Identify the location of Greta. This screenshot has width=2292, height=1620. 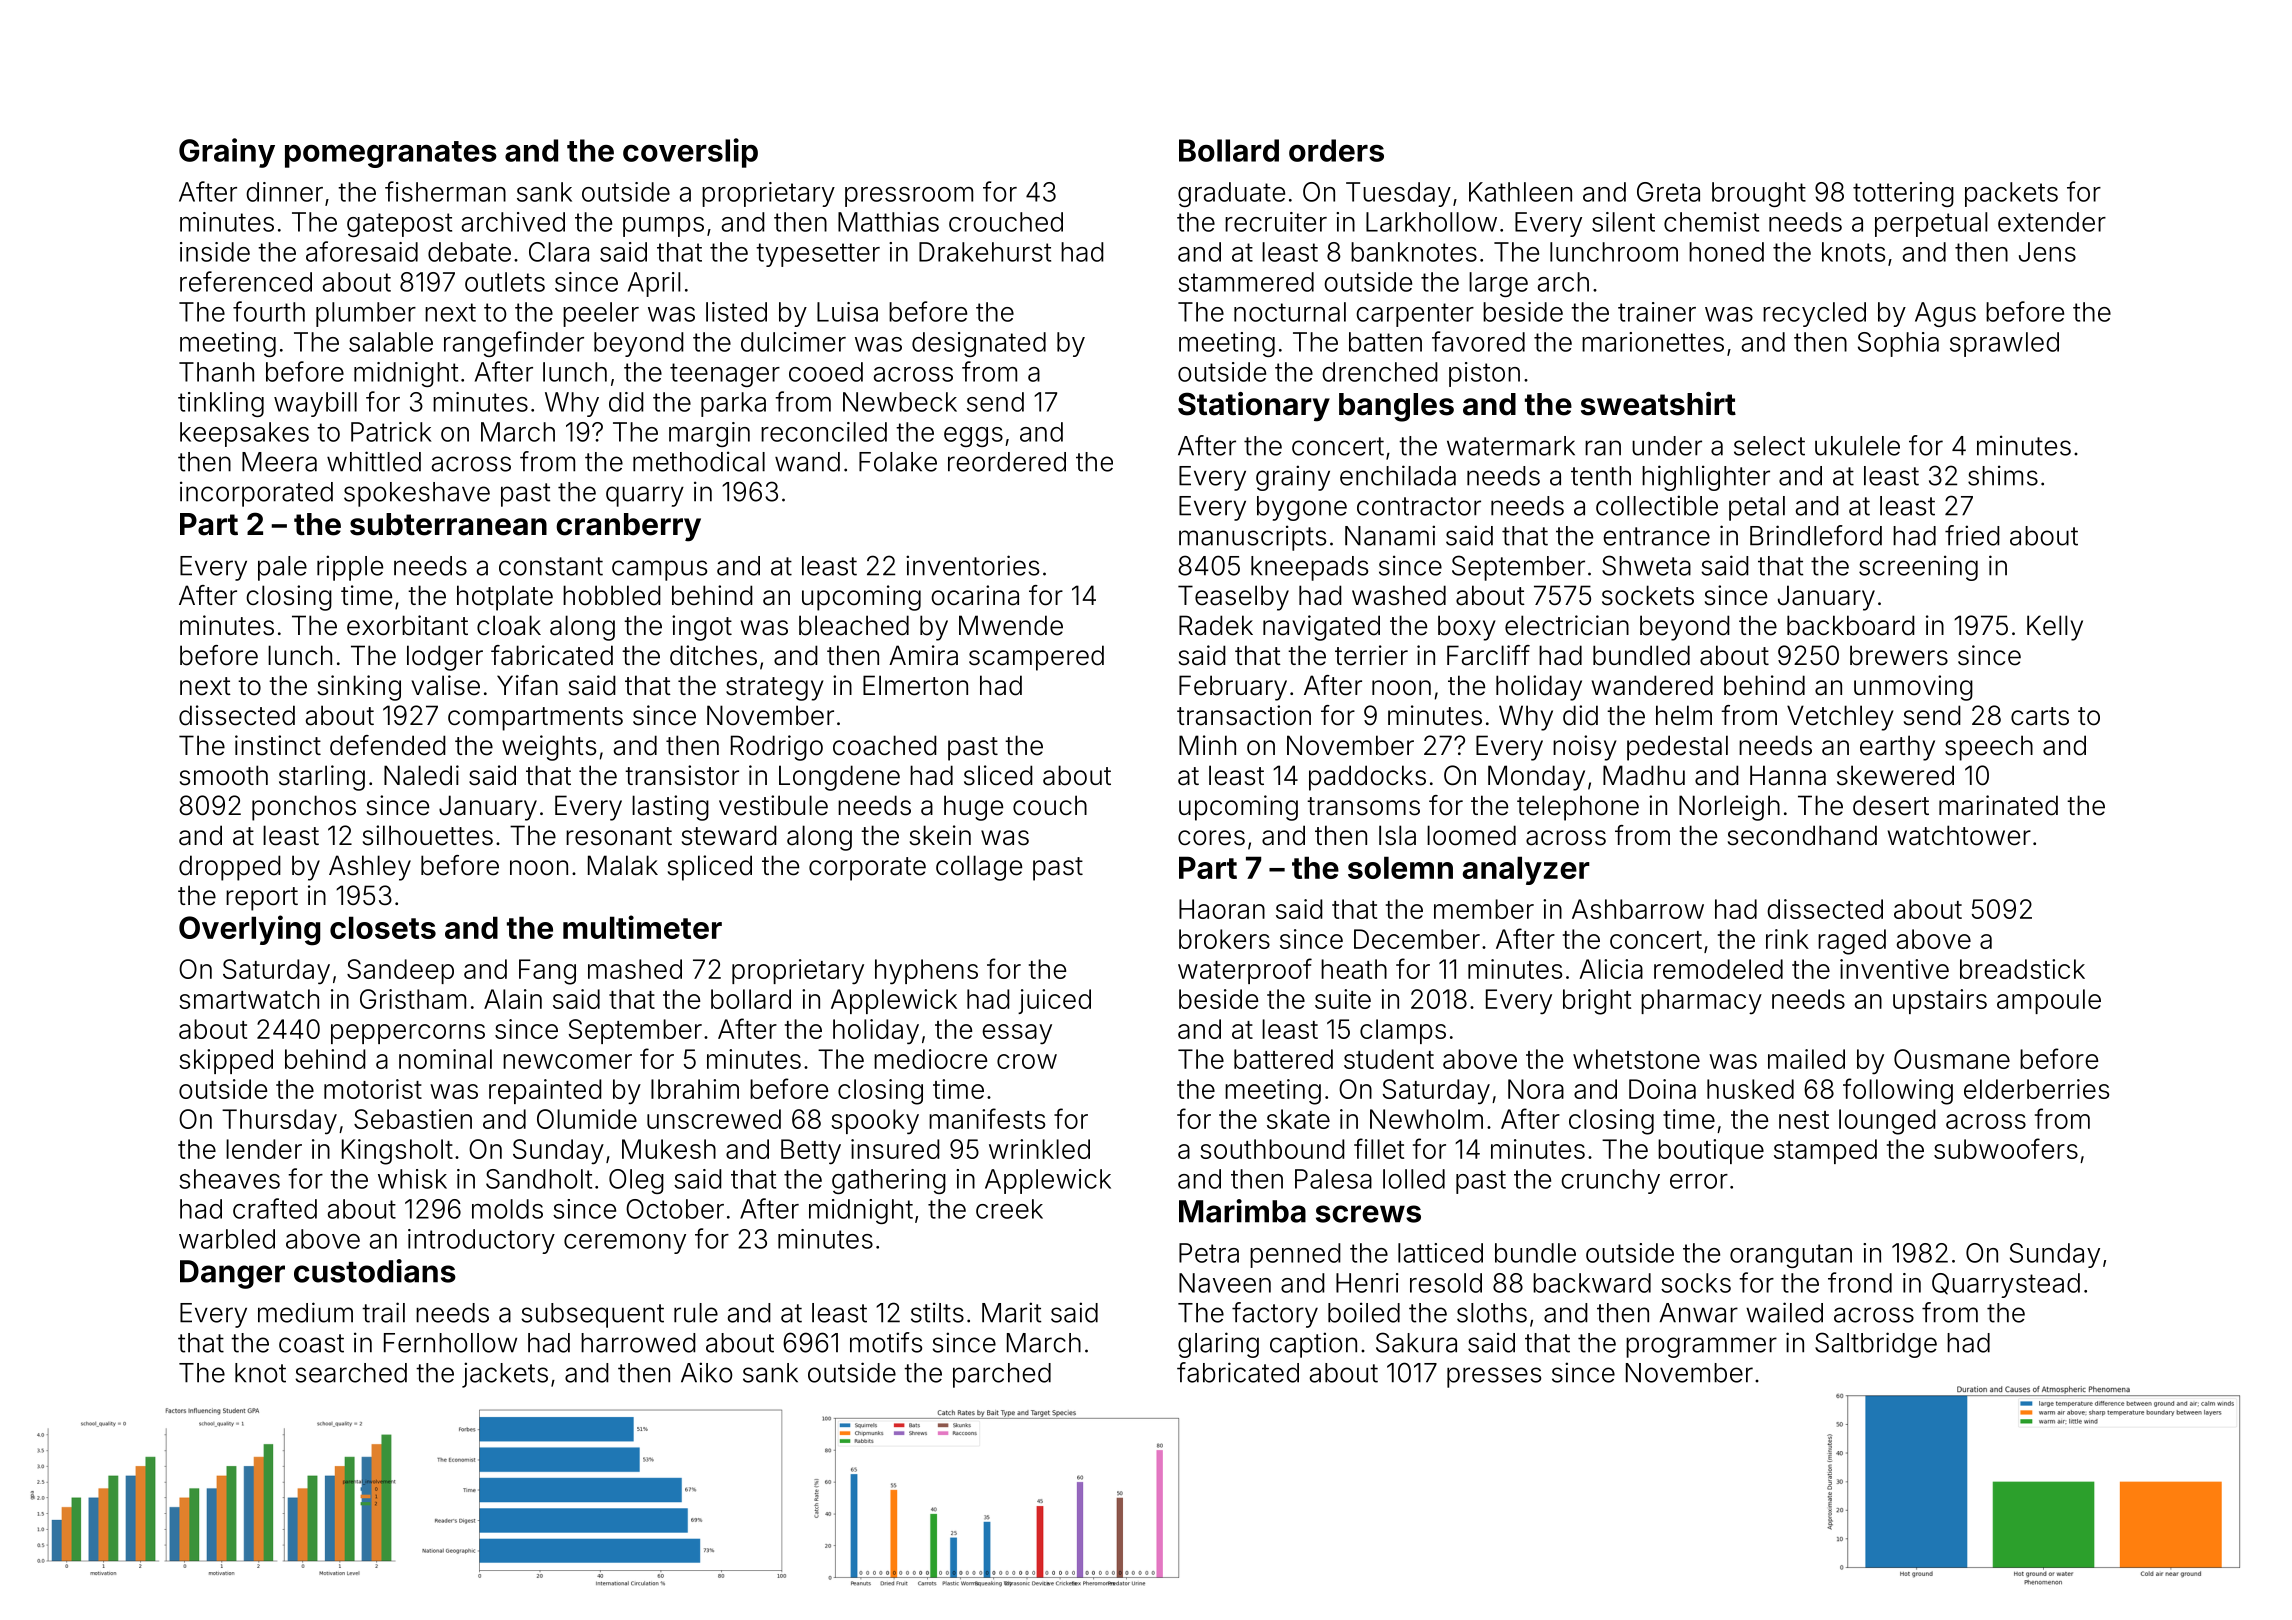
(1668, 192).
